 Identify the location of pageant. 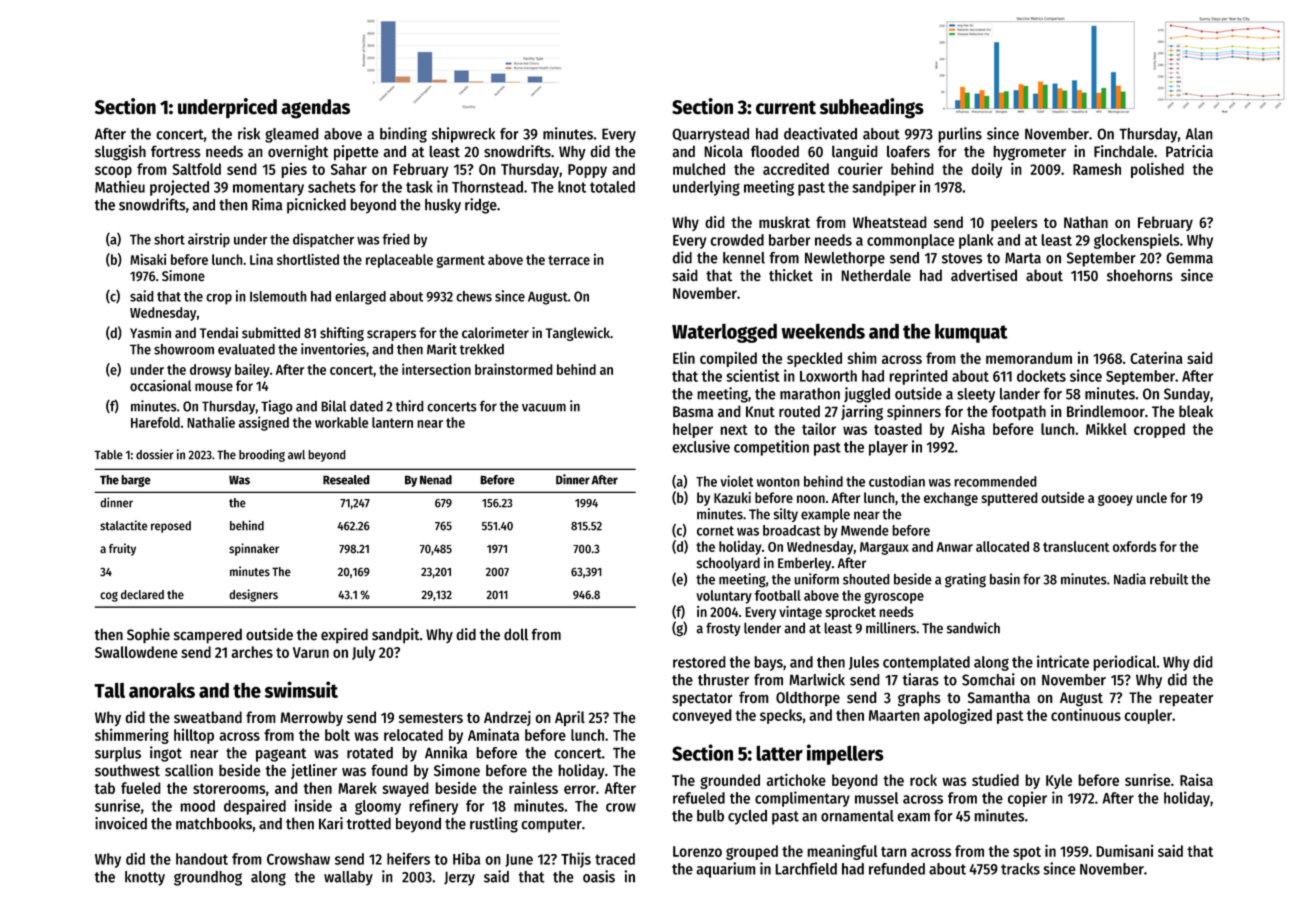
(281, 755).
